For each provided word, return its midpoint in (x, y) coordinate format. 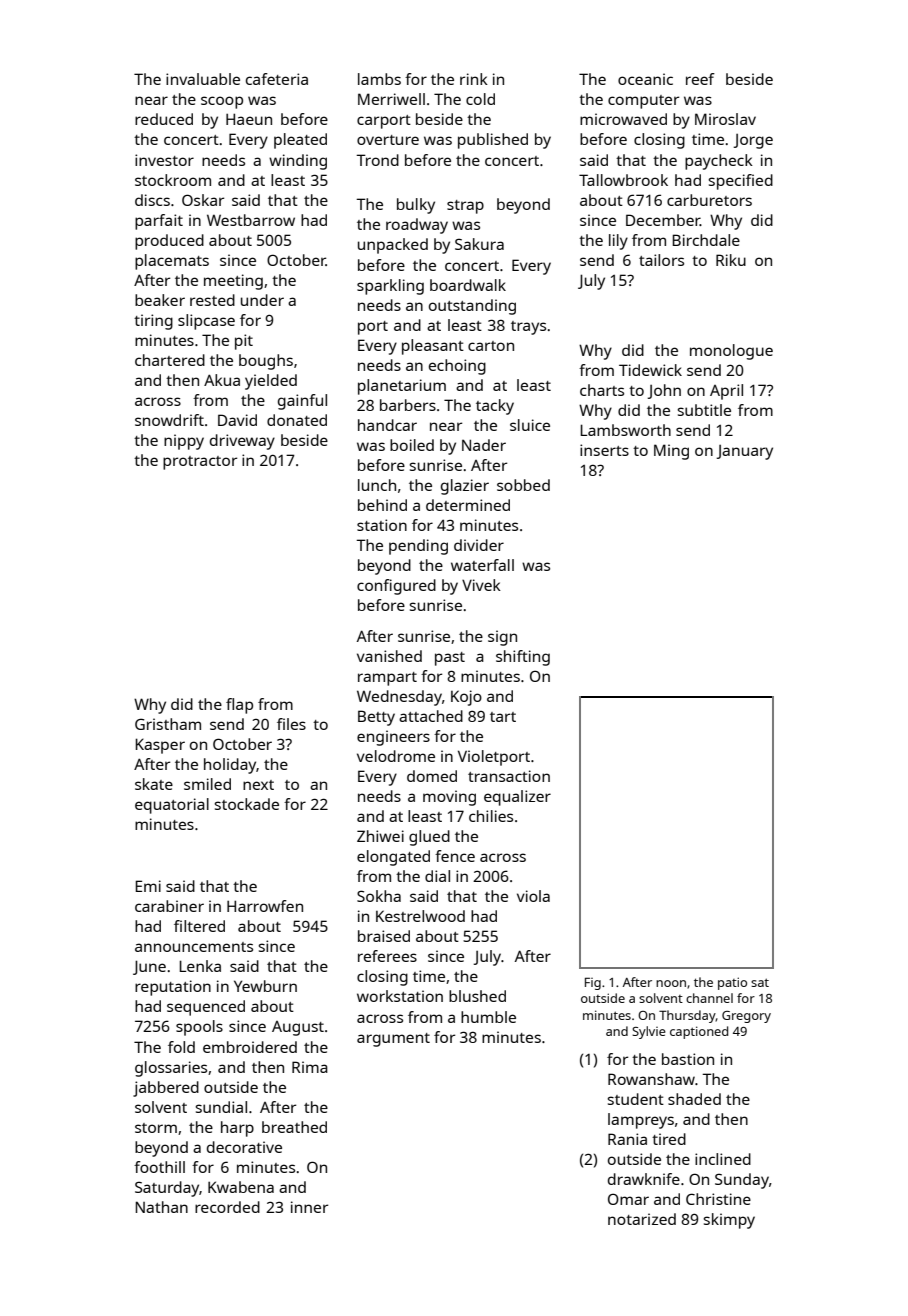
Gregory (746, 1017)
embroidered (250, 1047)
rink (474, 79)
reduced (164, 119)
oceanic (645, 79)
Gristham (168, 724)
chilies (491, 816)
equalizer (517, 798)
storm (156, 1128)
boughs (266, 362)
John (664, 391)
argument (393, 1040)
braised (384, 936)
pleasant (433, 347)
